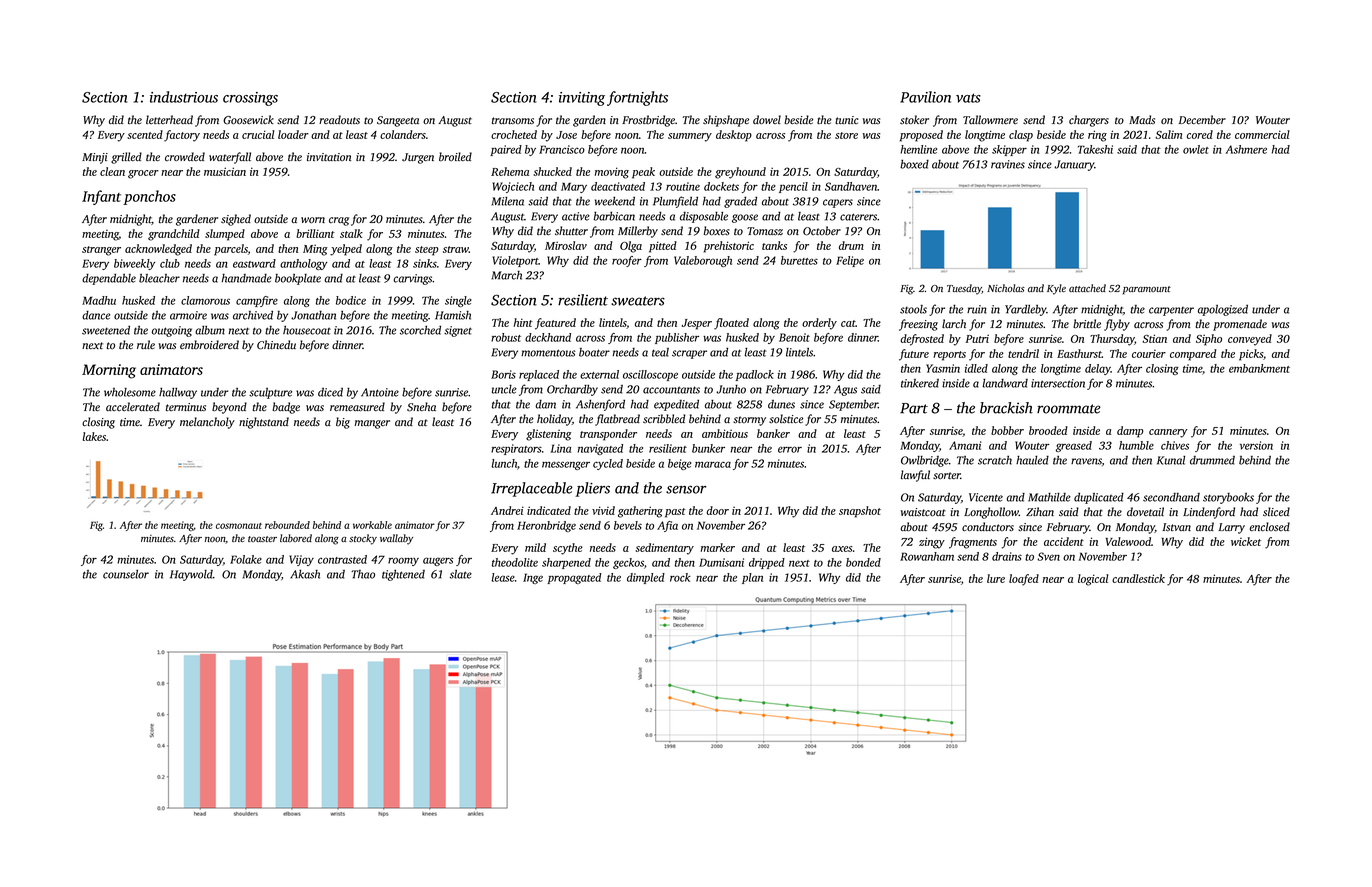  What do you see at coordinates (767, 563) in the document?
I see `dripped` at bounding box center [767, 563].
